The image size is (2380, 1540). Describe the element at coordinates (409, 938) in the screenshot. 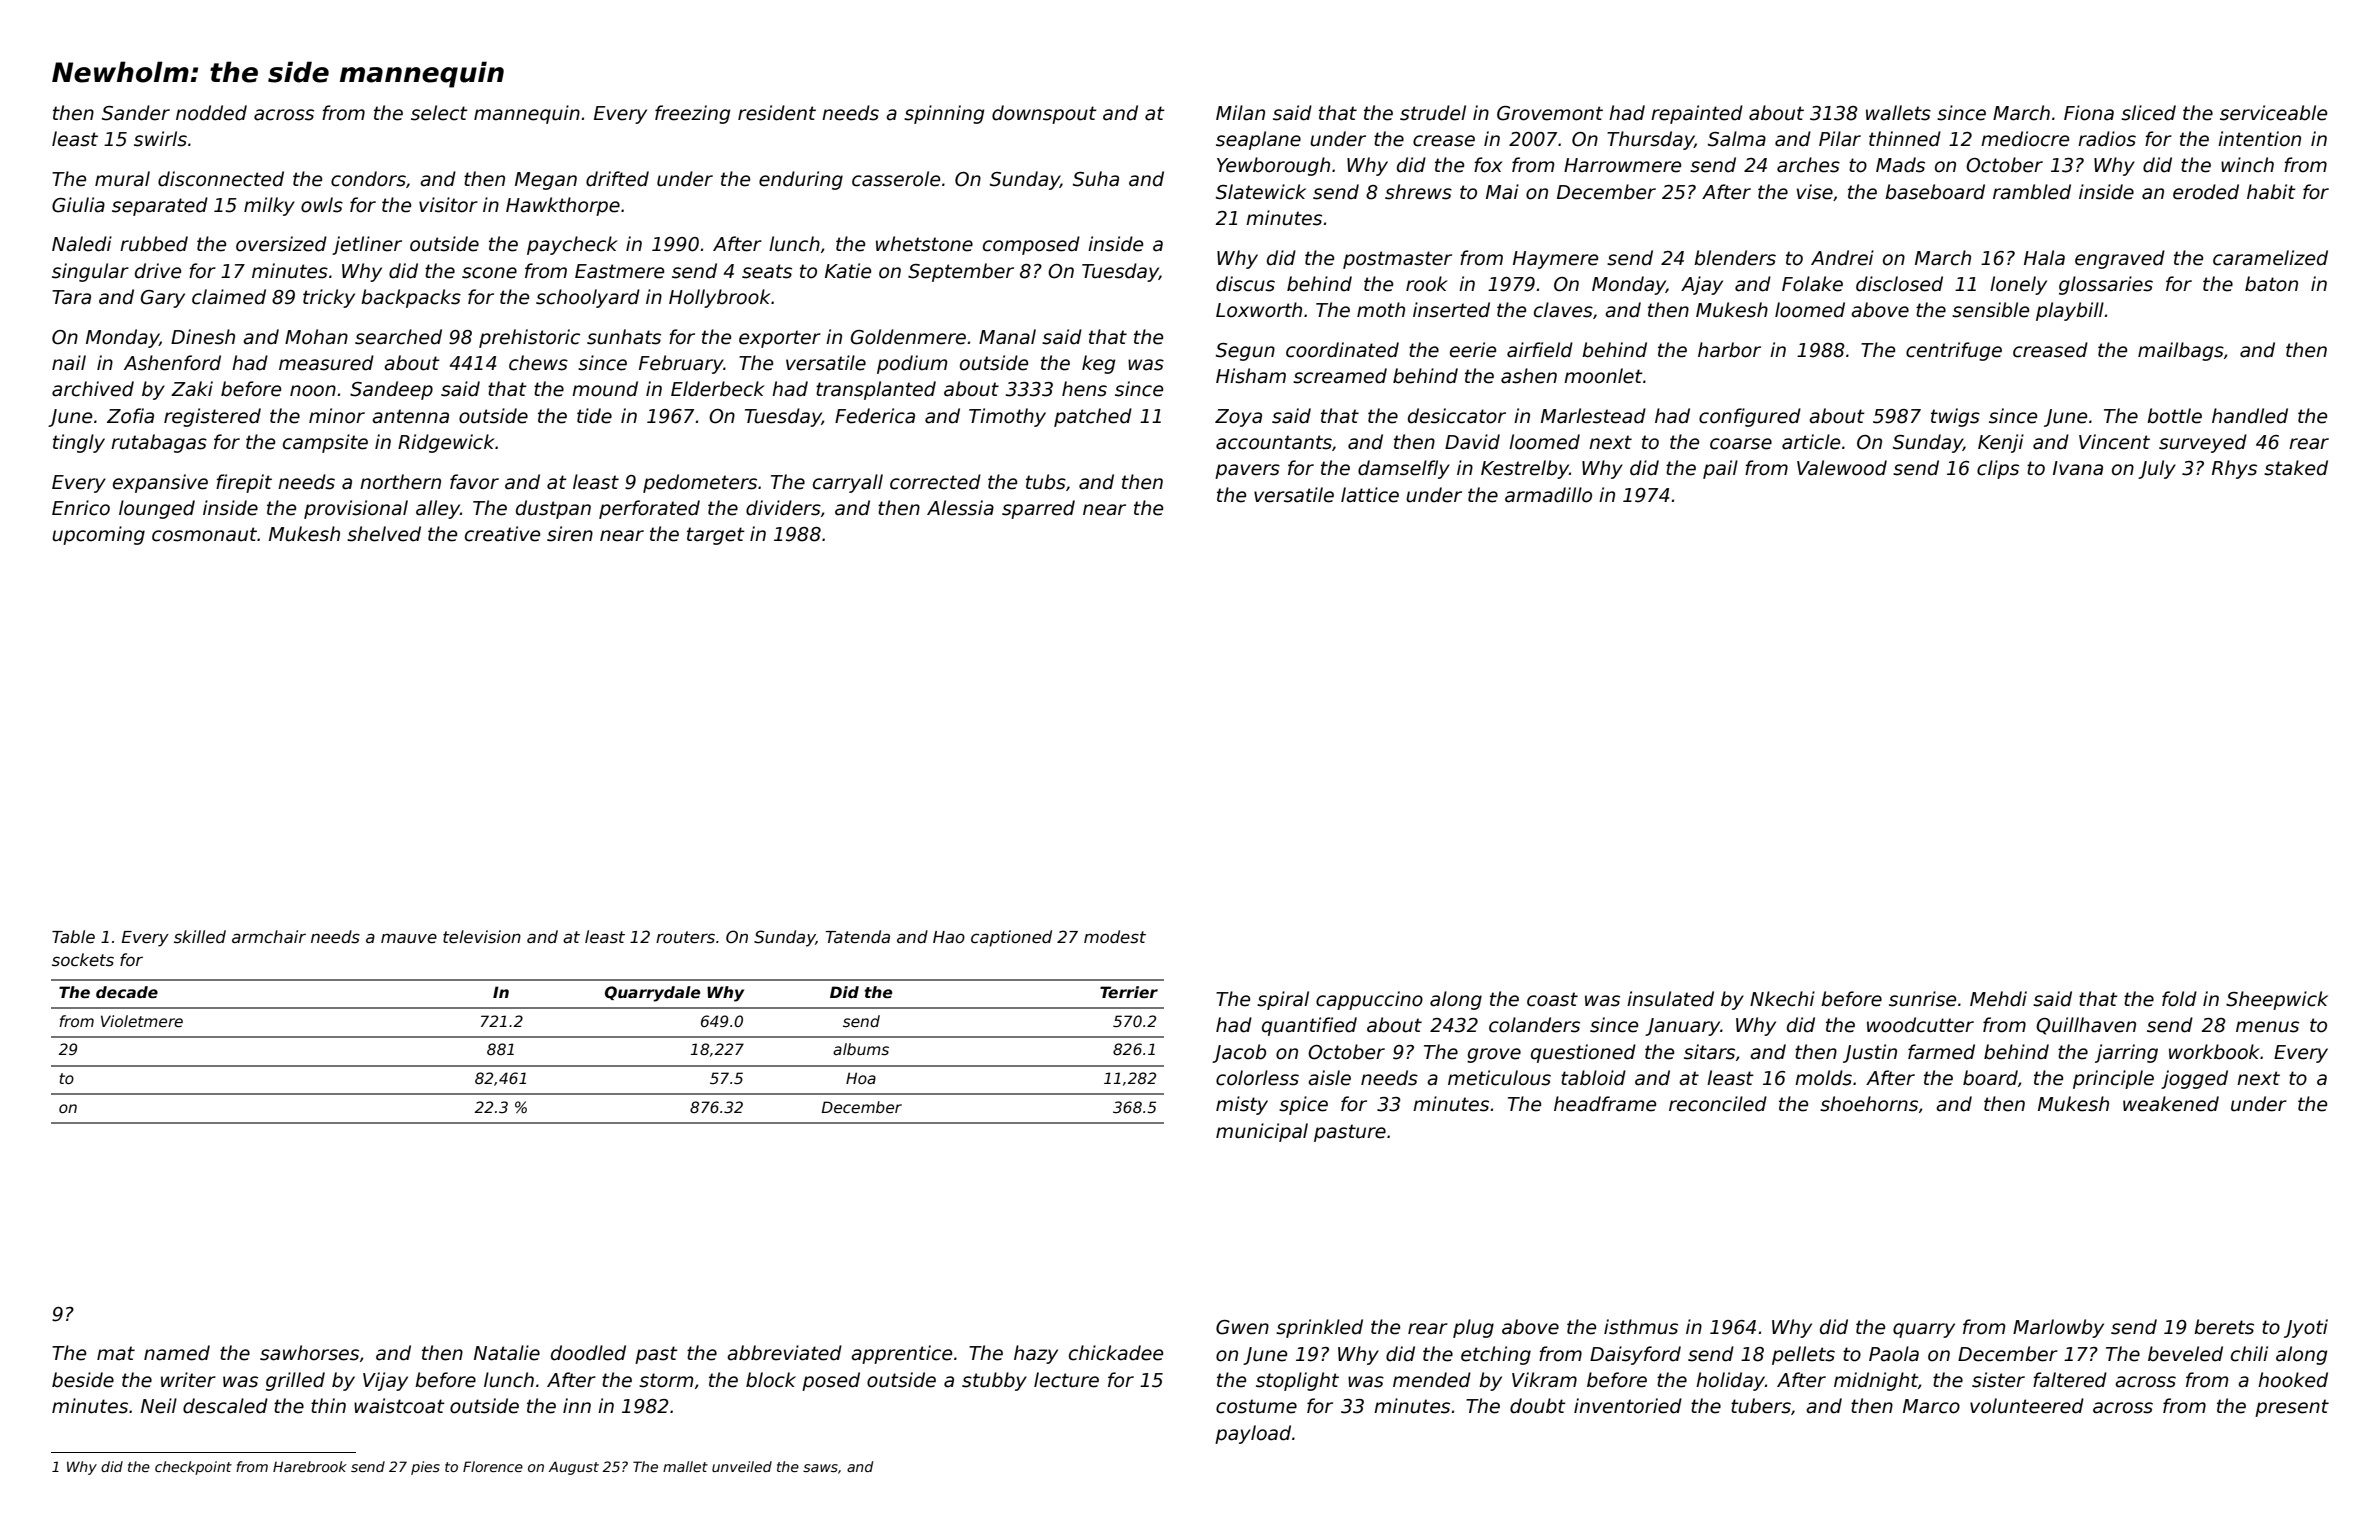

I see `mauve` at that location.
